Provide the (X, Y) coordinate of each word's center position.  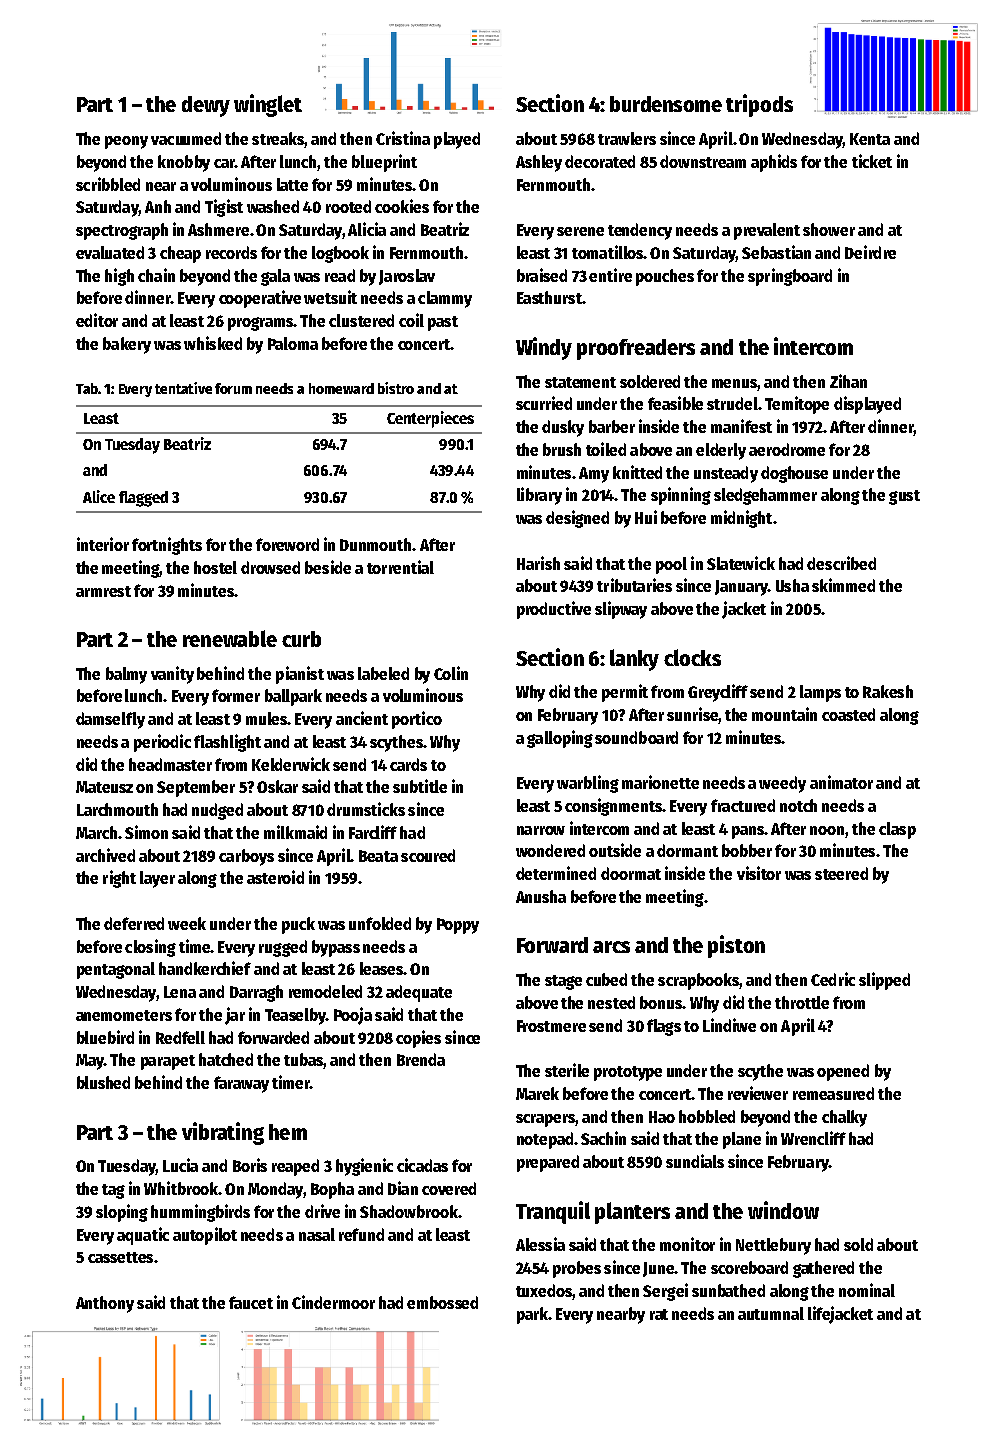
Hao (662, 1117)
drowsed (270, 567)
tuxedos (544, 1290)
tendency (640, 231)
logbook (340, 254)
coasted (848, 714)
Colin (451, 673)
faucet (251, 1302)
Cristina (403, 138)
